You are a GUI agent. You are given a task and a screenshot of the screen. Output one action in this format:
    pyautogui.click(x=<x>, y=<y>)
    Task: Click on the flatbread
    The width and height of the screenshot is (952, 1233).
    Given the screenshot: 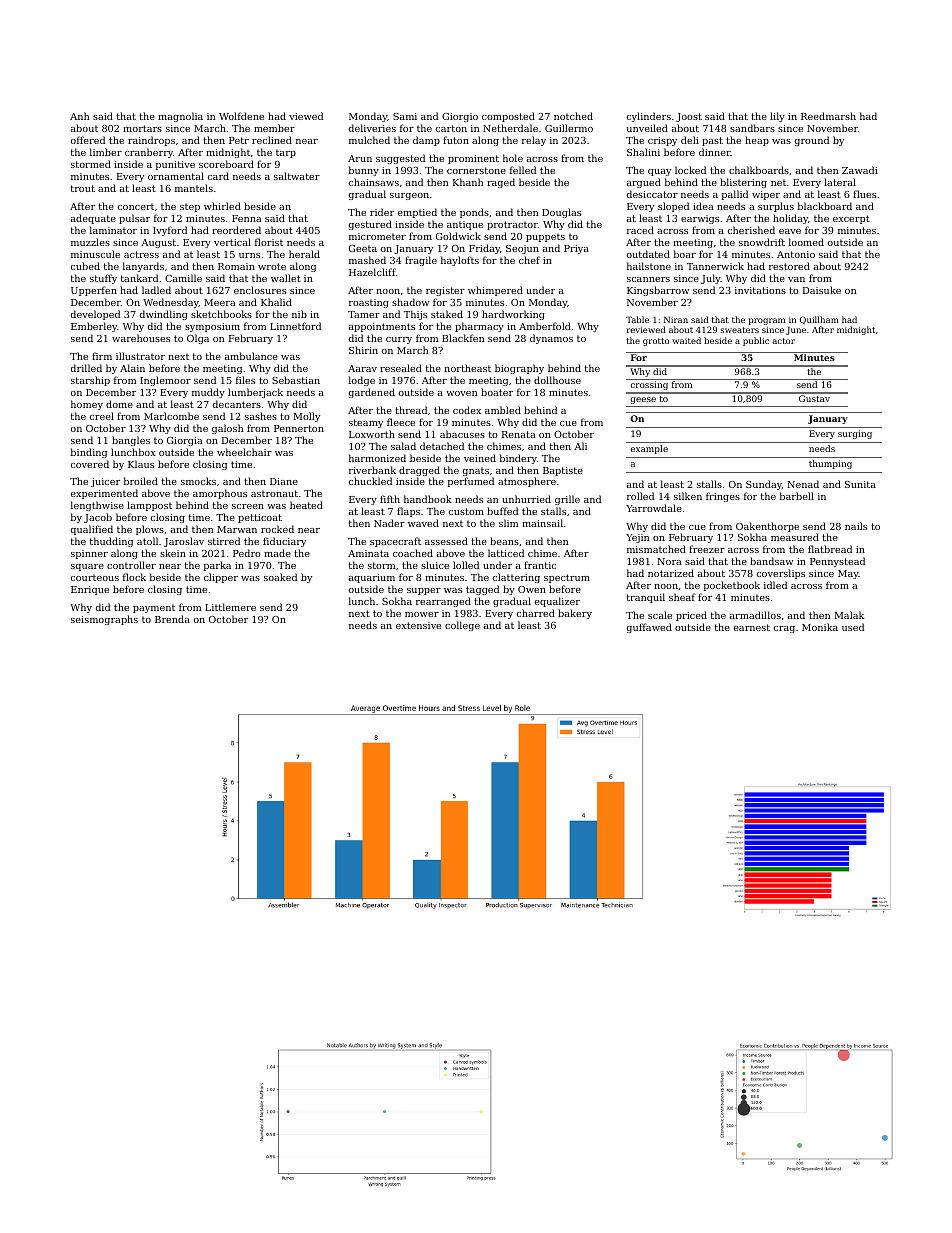 What is the action you would take?
    pyautogui.click(x=830, y=549)
